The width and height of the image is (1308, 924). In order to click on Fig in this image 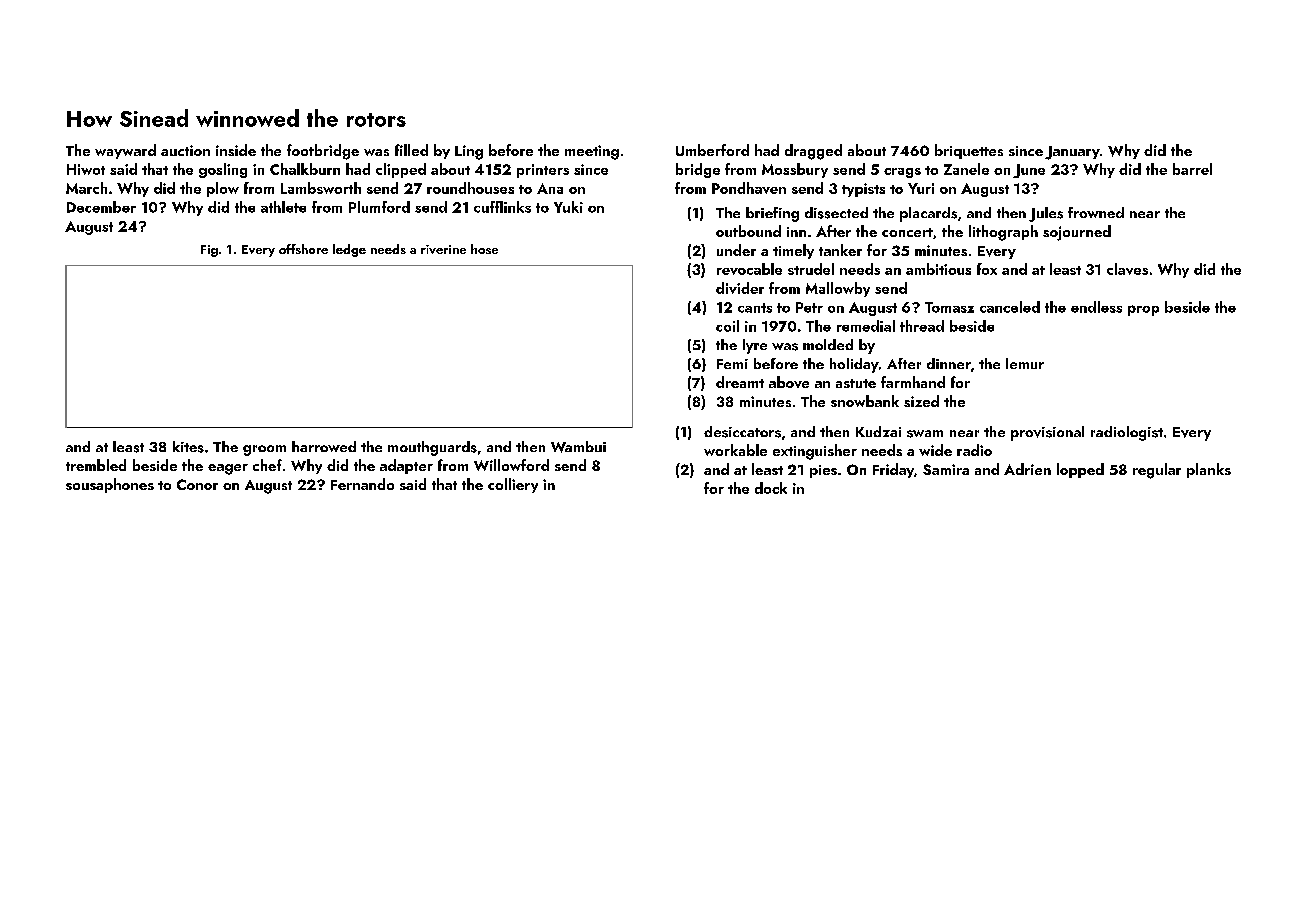, I will do `click(209, 251)`.
